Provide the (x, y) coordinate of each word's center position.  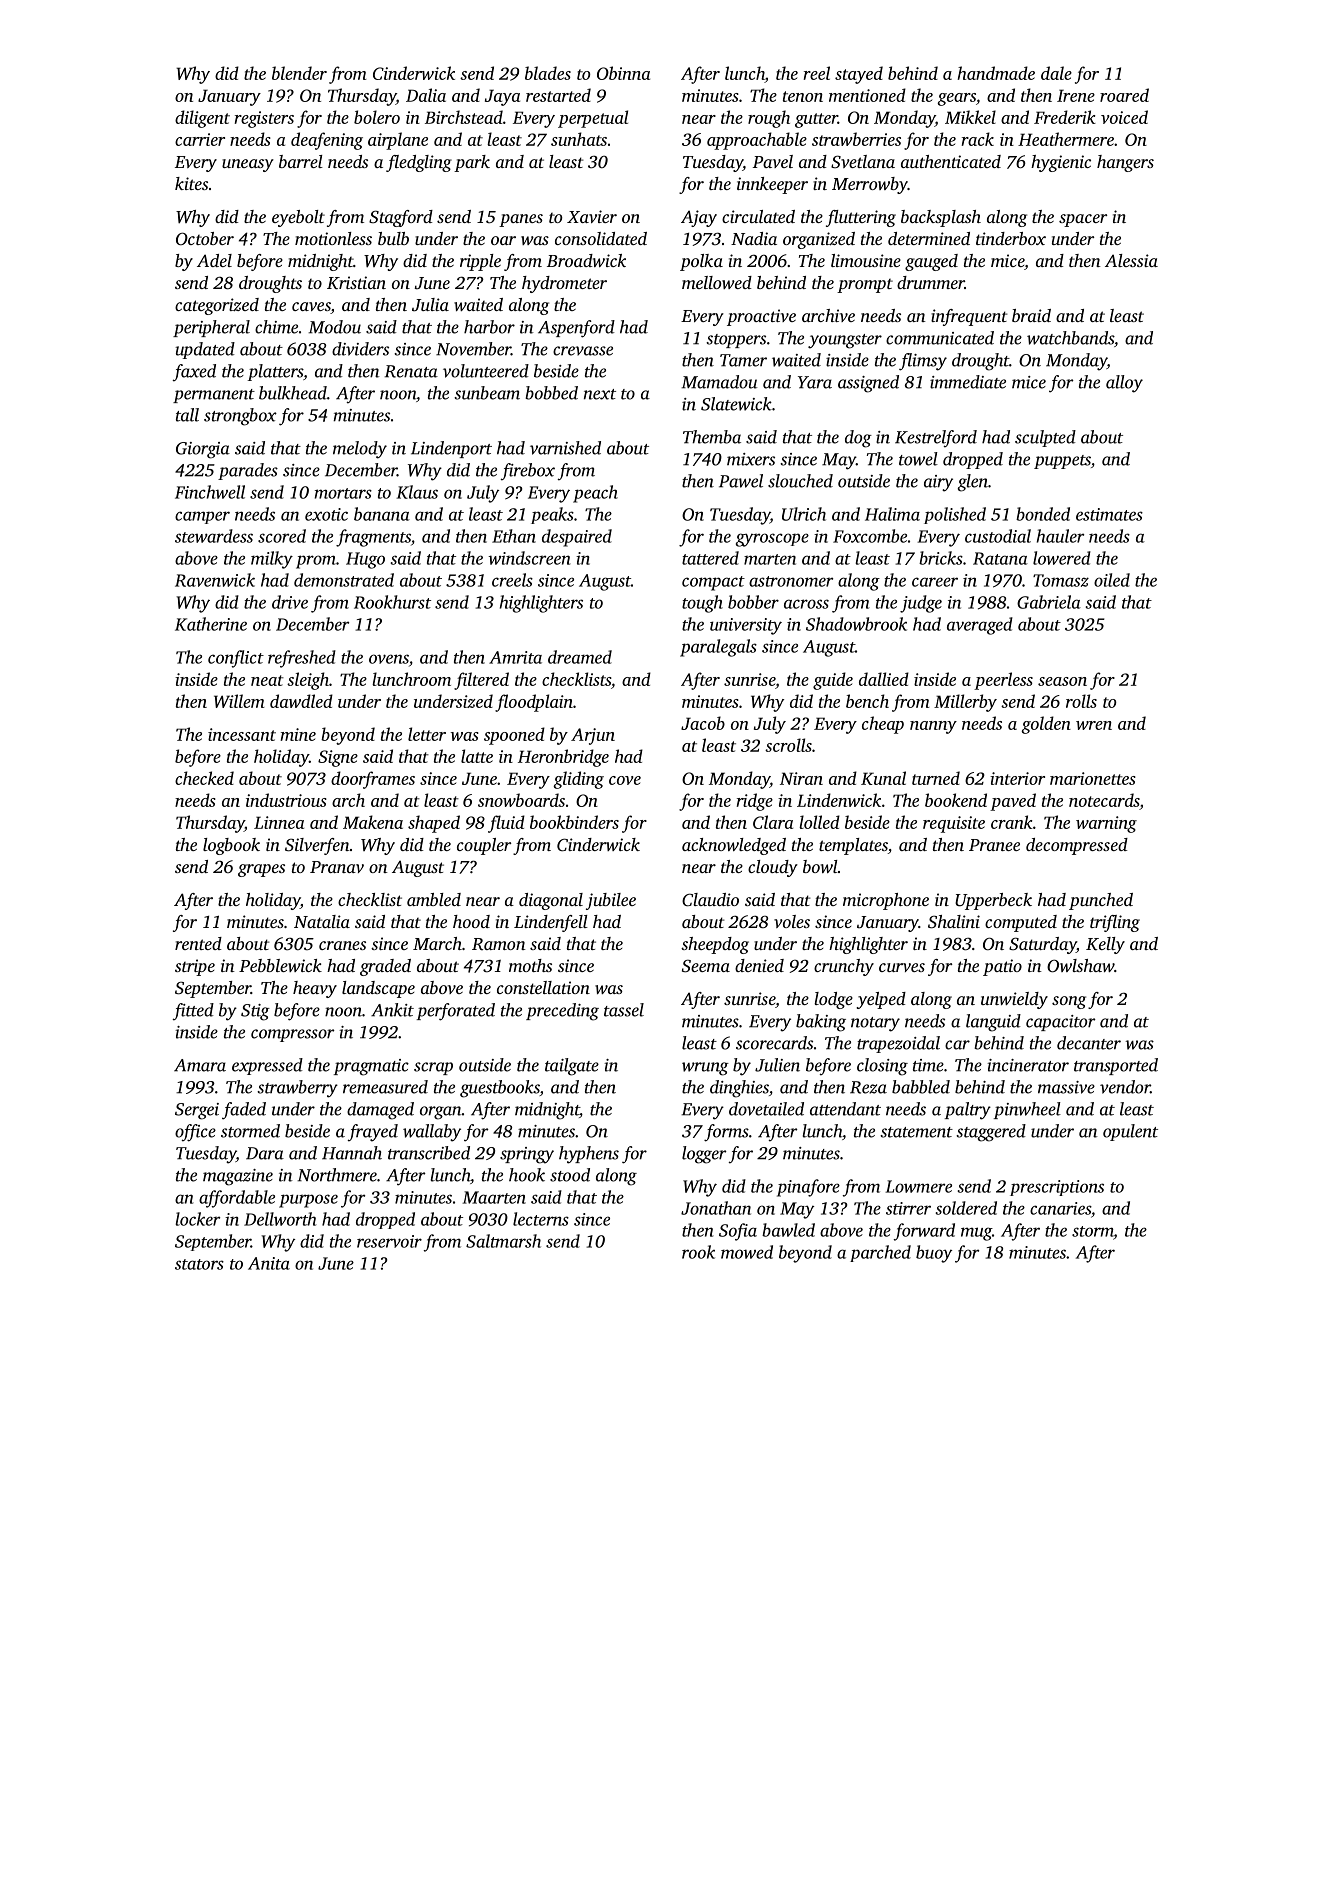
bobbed (551, 393)
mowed (747, 1252)
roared (1124, 95)
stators (199, 1264)
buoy (934, 1254)
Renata (411, 371)
